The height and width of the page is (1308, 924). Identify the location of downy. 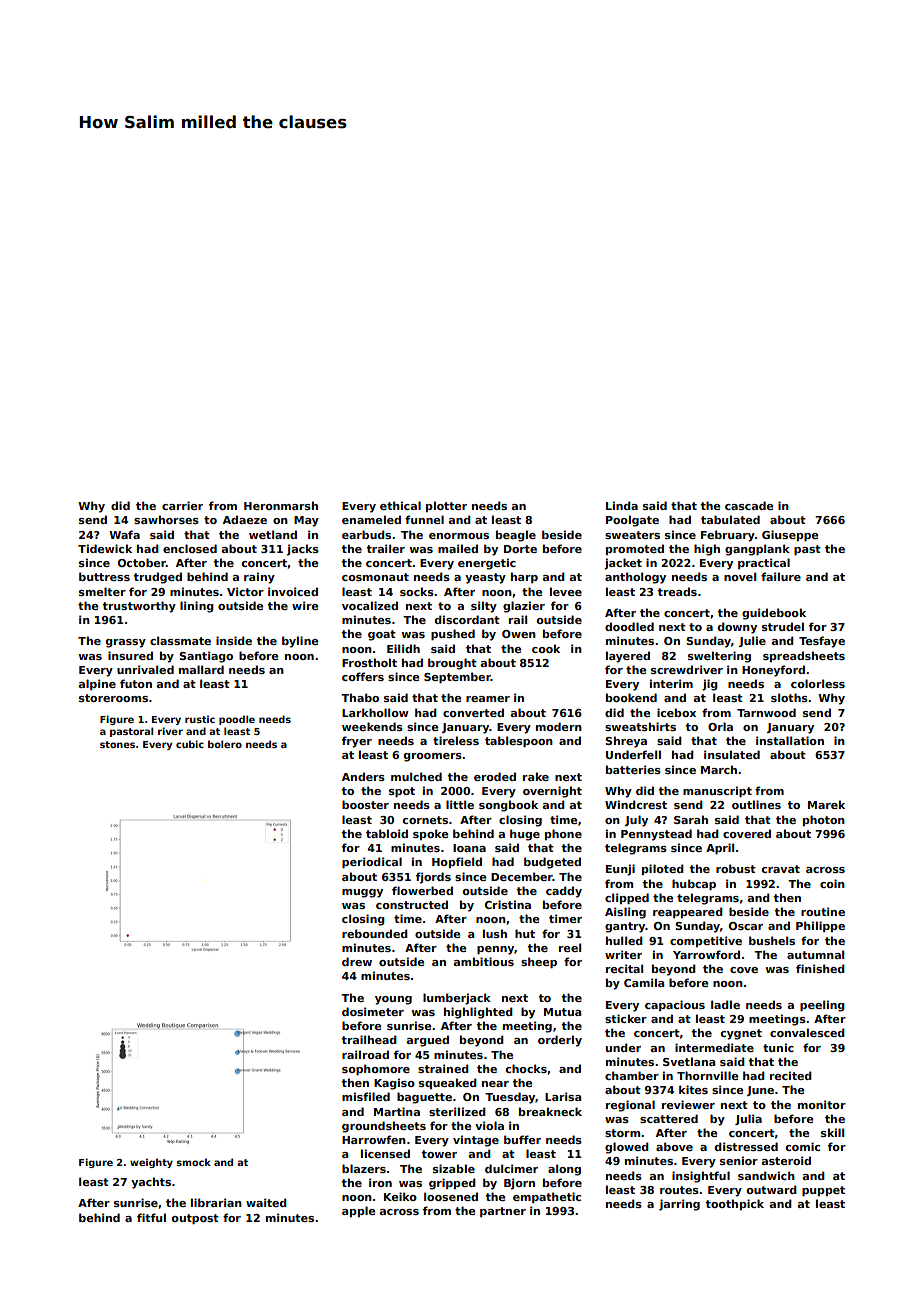
(737, 628).
